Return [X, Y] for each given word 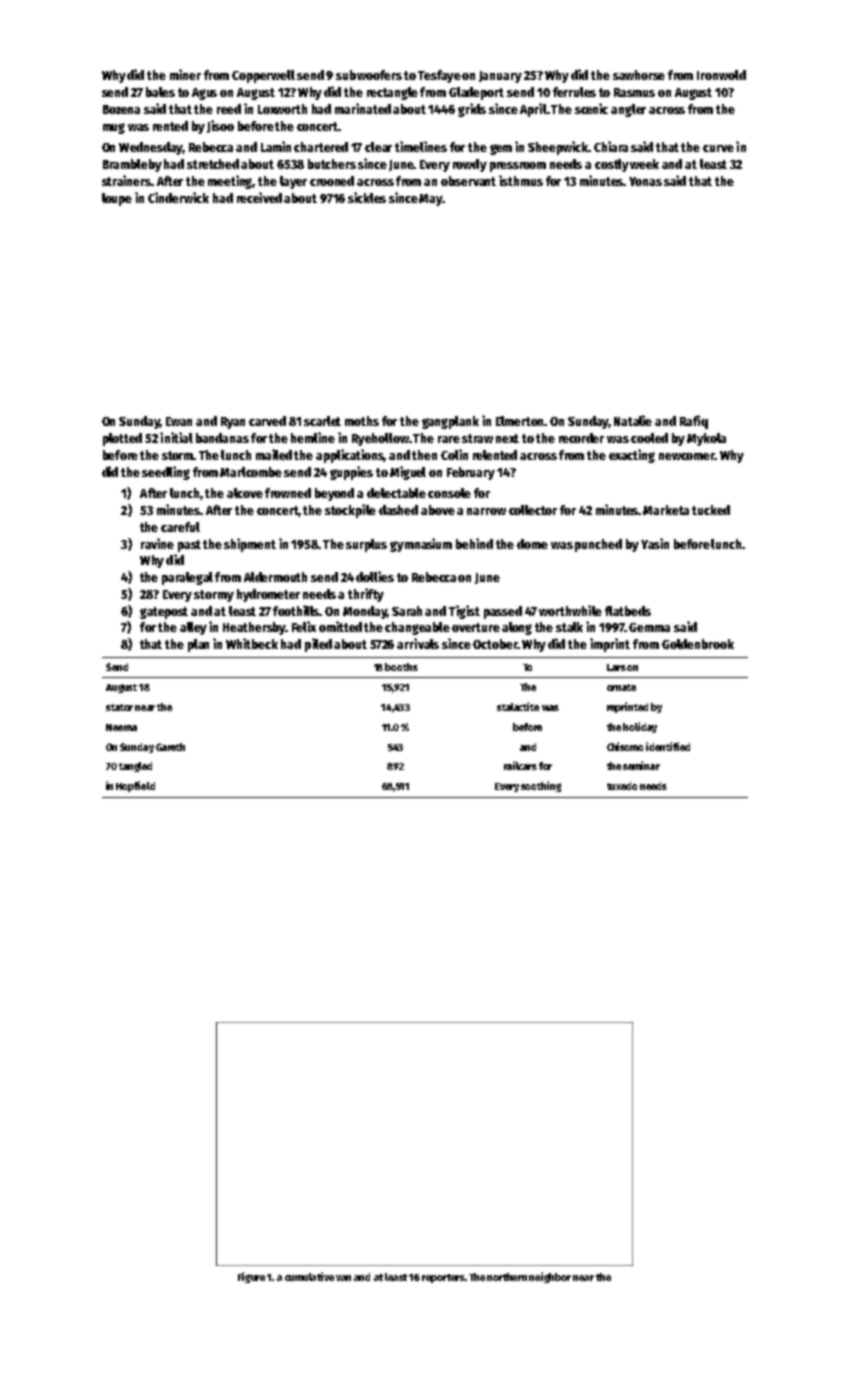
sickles [367, 197]
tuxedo [622, 786]
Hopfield [135, 786]
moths [362, 421]
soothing [541, 786]
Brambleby [132, 165]
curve [718, 148]
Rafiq [694, 422]
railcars [520, 765]
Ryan [233, 423]
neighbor [550, 1277]
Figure [251, 1277]
